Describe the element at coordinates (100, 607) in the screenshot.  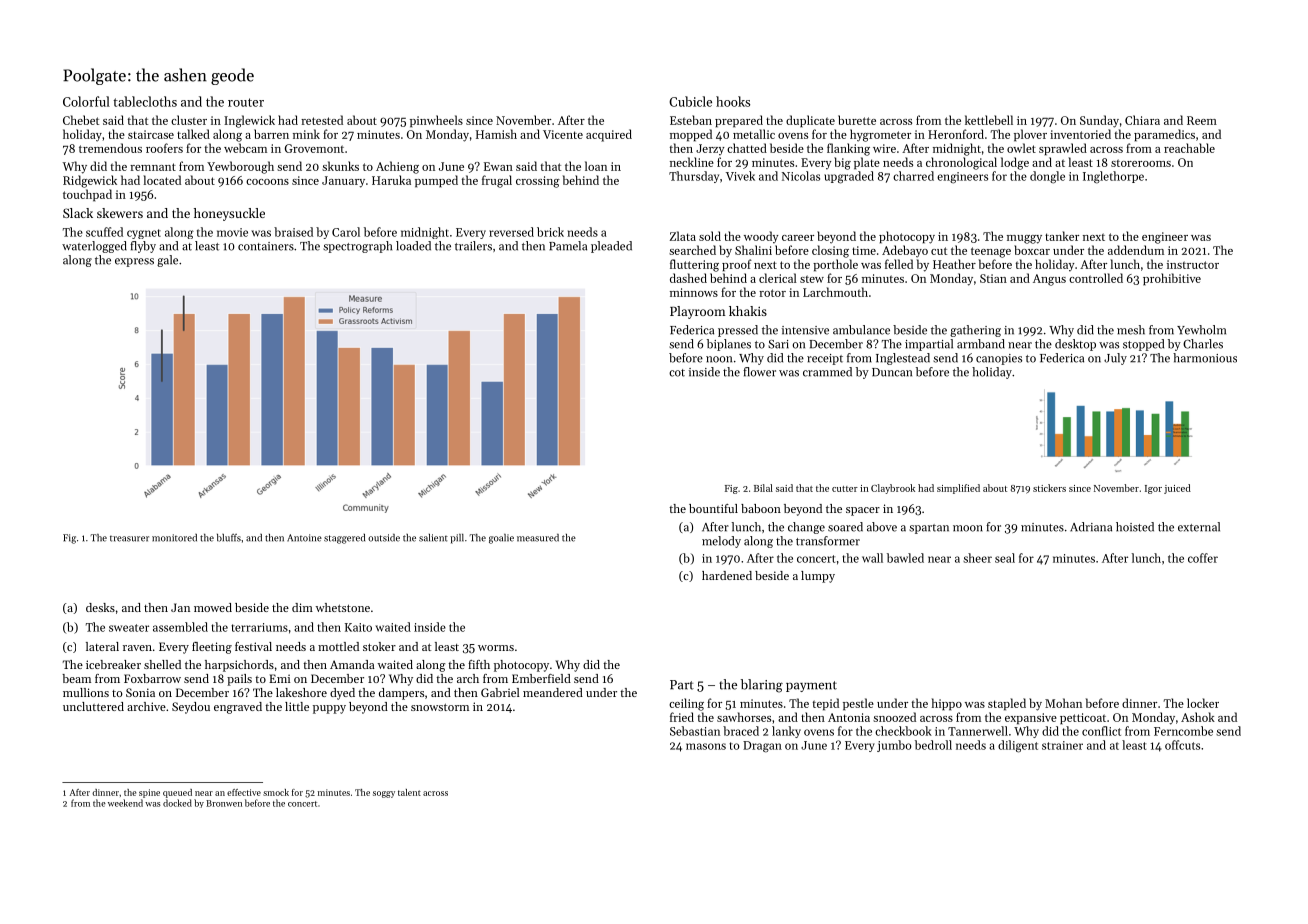
I see `desks` at that location.
